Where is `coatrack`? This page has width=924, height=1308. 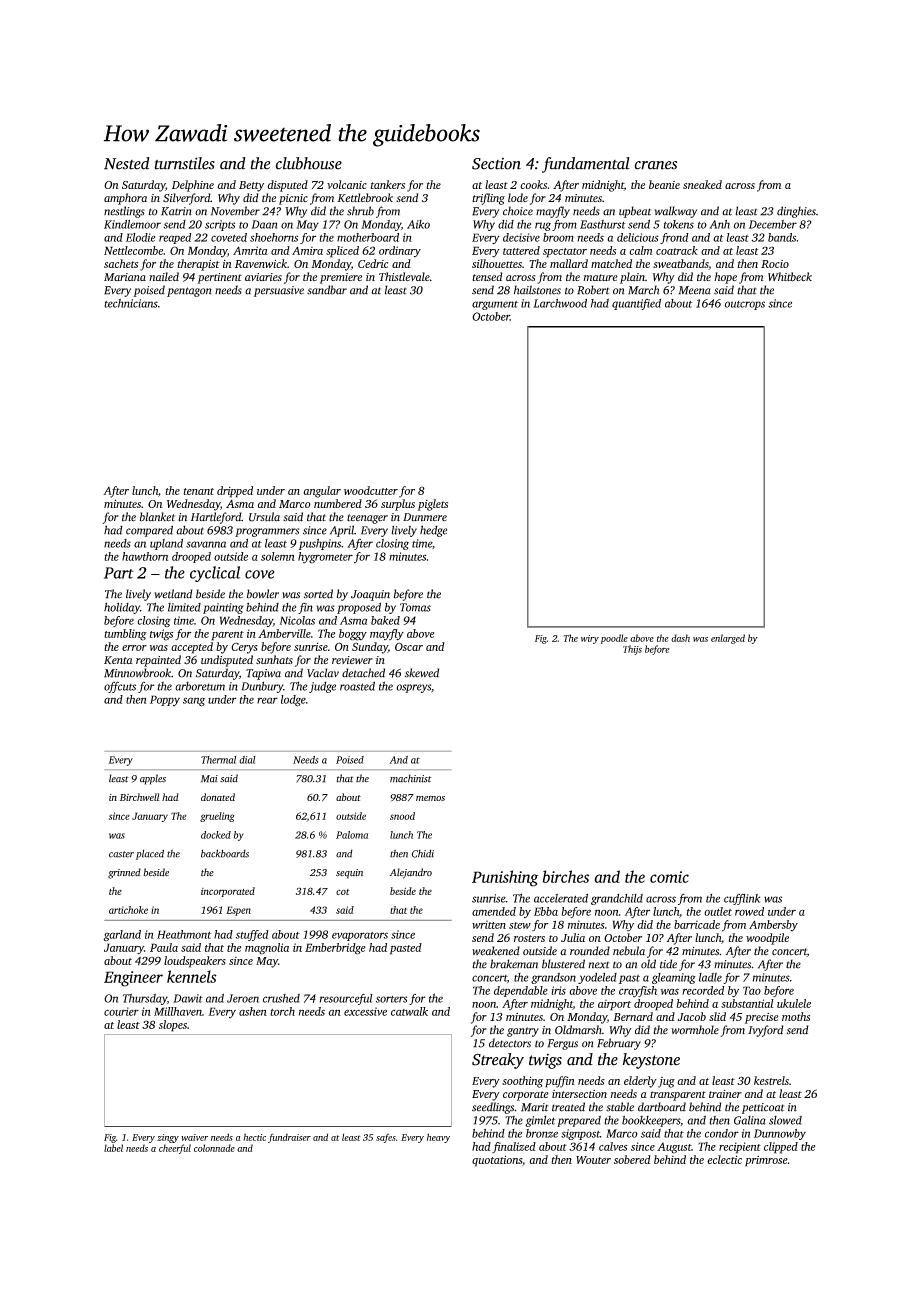
coatrack is located at coordinates (677, 250).
